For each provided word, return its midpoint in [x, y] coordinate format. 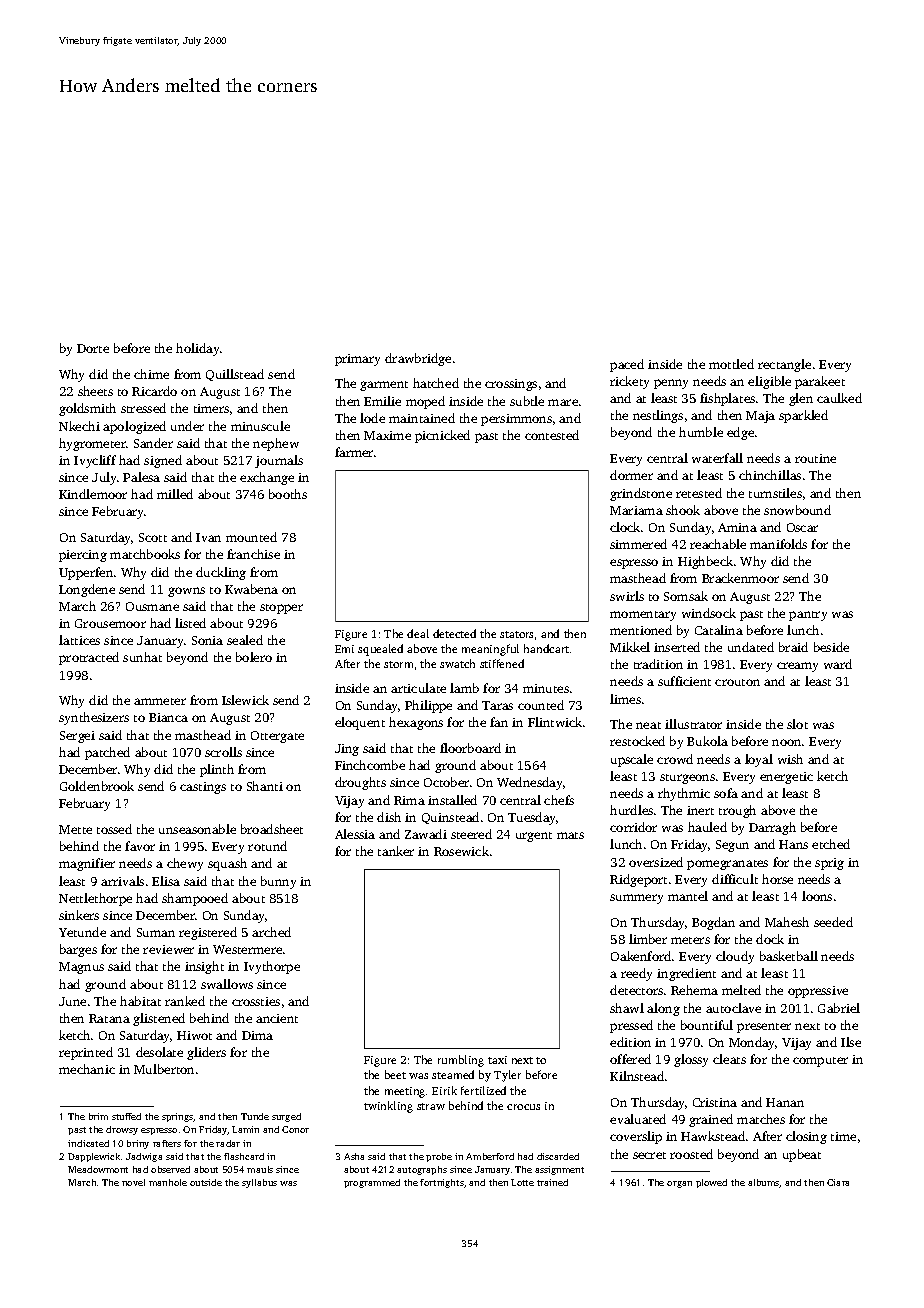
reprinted [86, 1053]
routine [815, 458]
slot [797, 724]
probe [439, 1157]
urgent [534, 837]
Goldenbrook [97, 786]
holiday [197, 349]
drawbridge [418, 359]
